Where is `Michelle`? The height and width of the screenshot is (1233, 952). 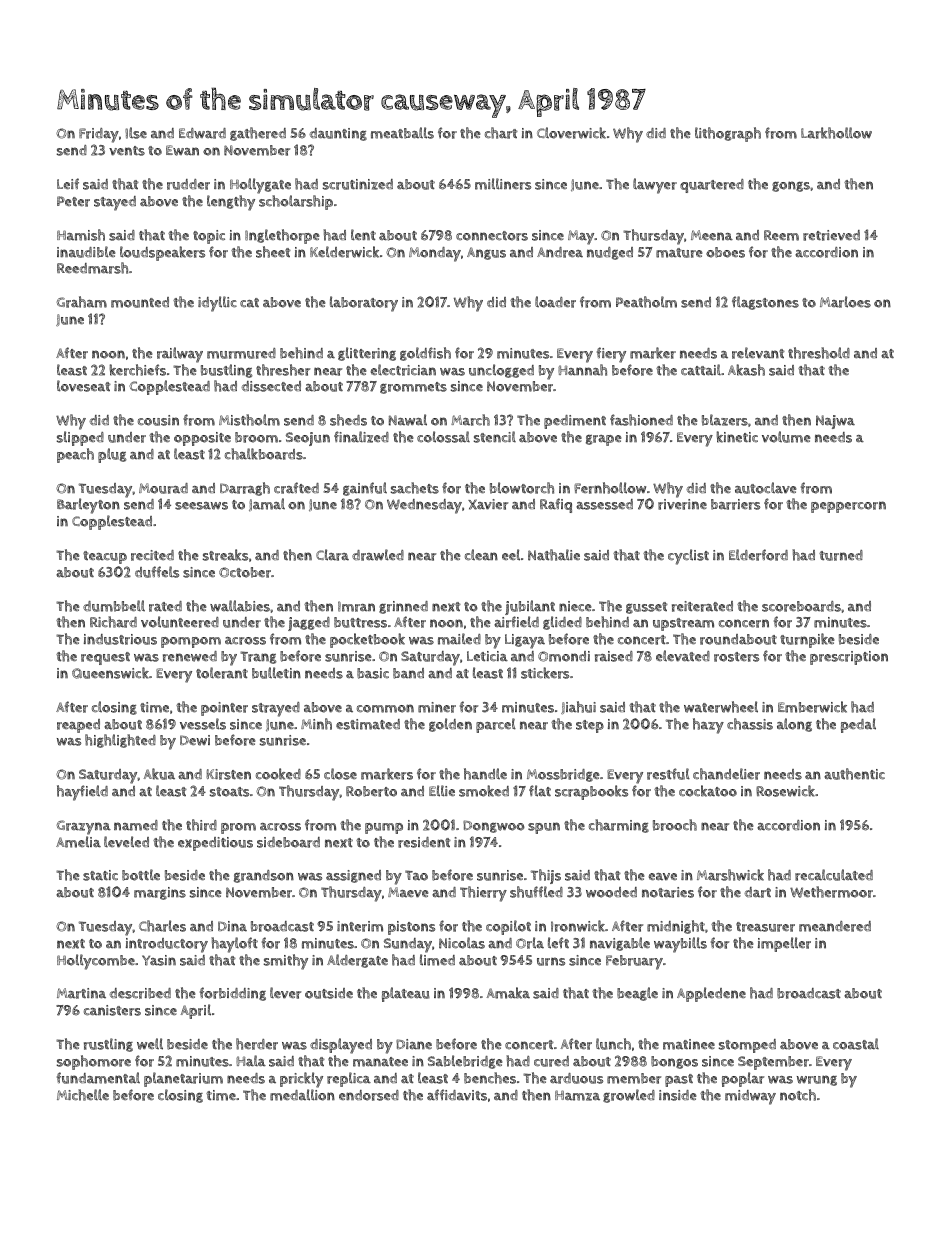 Michelle is located at coordinates (83, 1095).
